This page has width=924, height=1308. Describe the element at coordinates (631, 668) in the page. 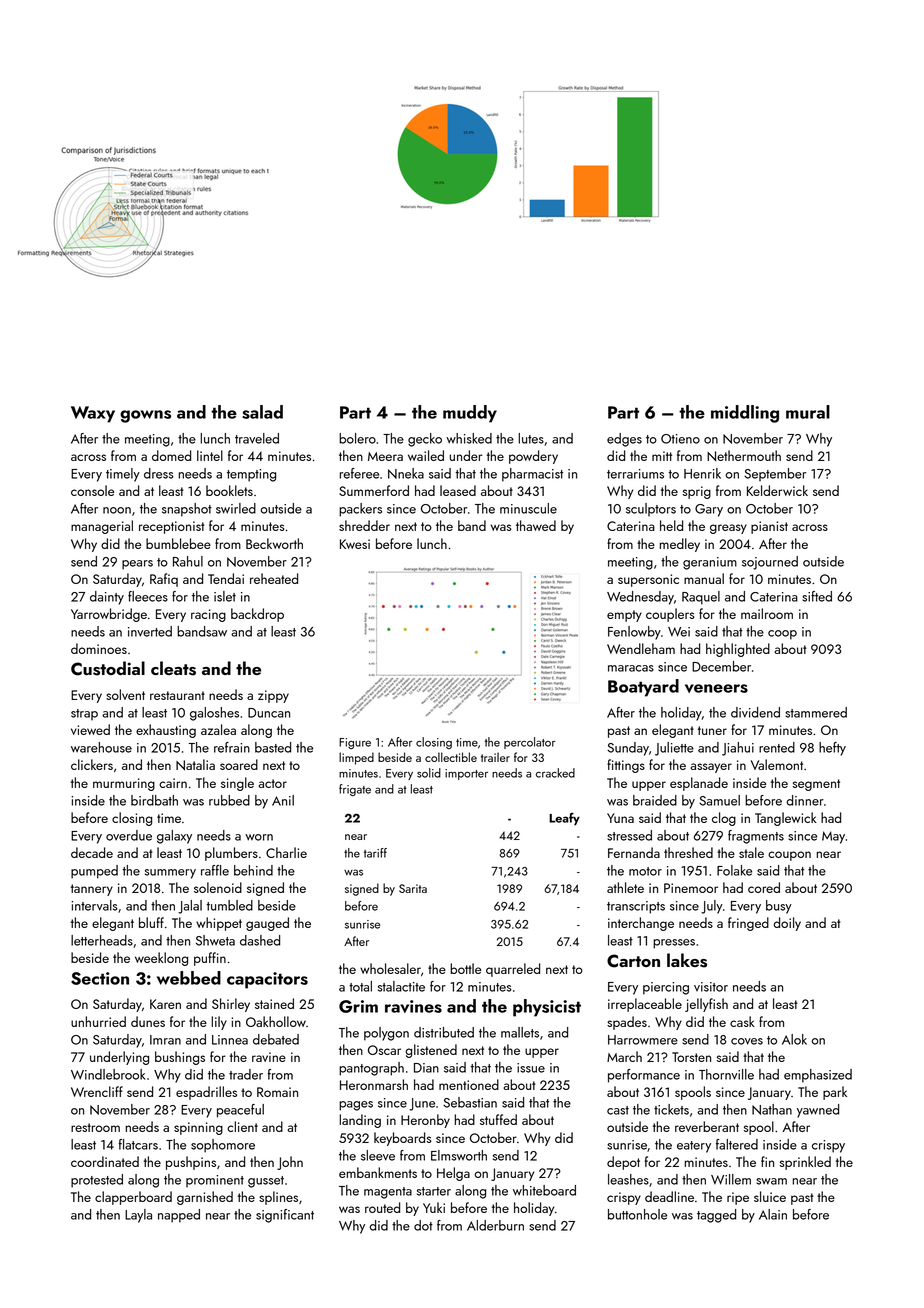

I see `maracas` at that location.
